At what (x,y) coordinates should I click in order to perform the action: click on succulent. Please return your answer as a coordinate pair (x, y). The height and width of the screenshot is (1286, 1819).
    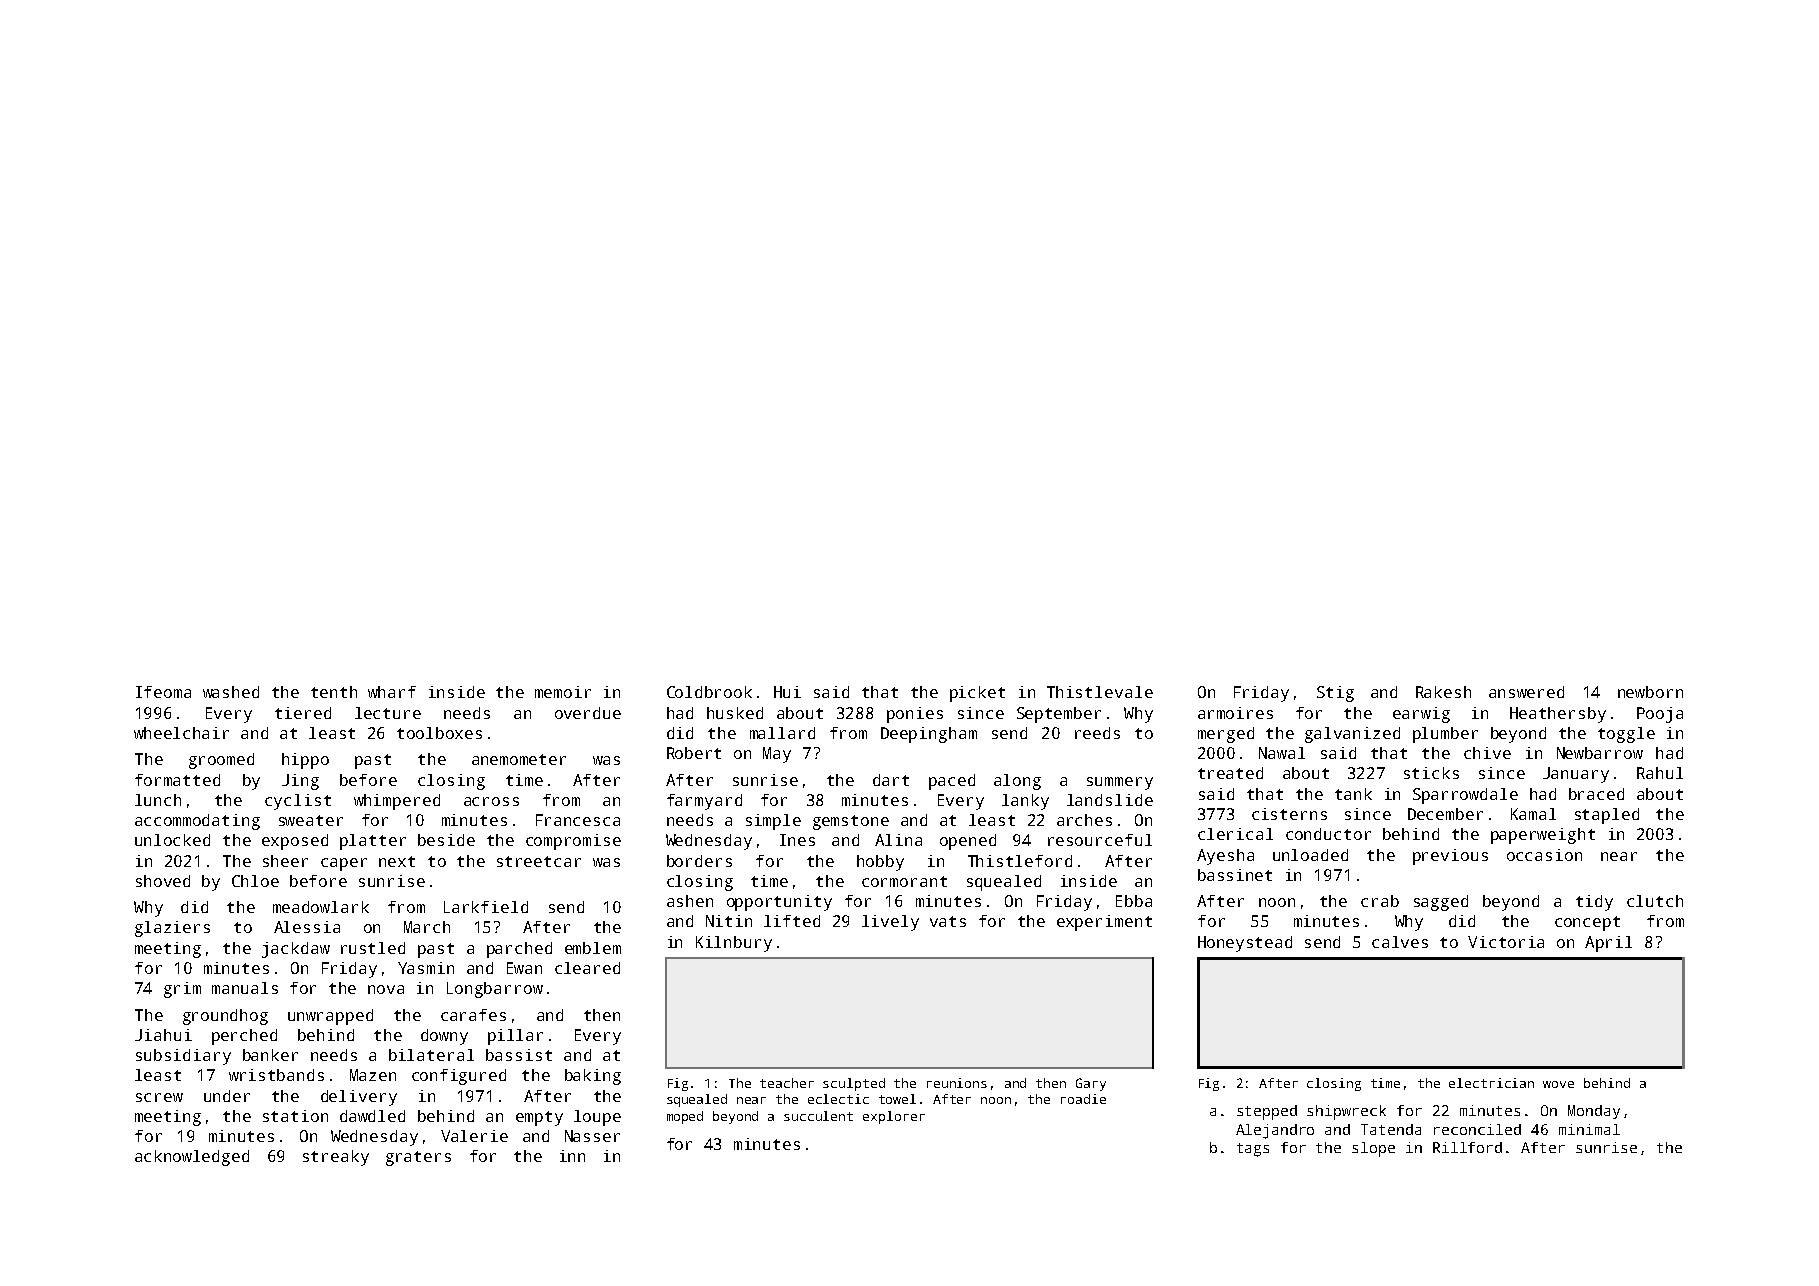
    Looking at the image, I should click on (818, 1116).
